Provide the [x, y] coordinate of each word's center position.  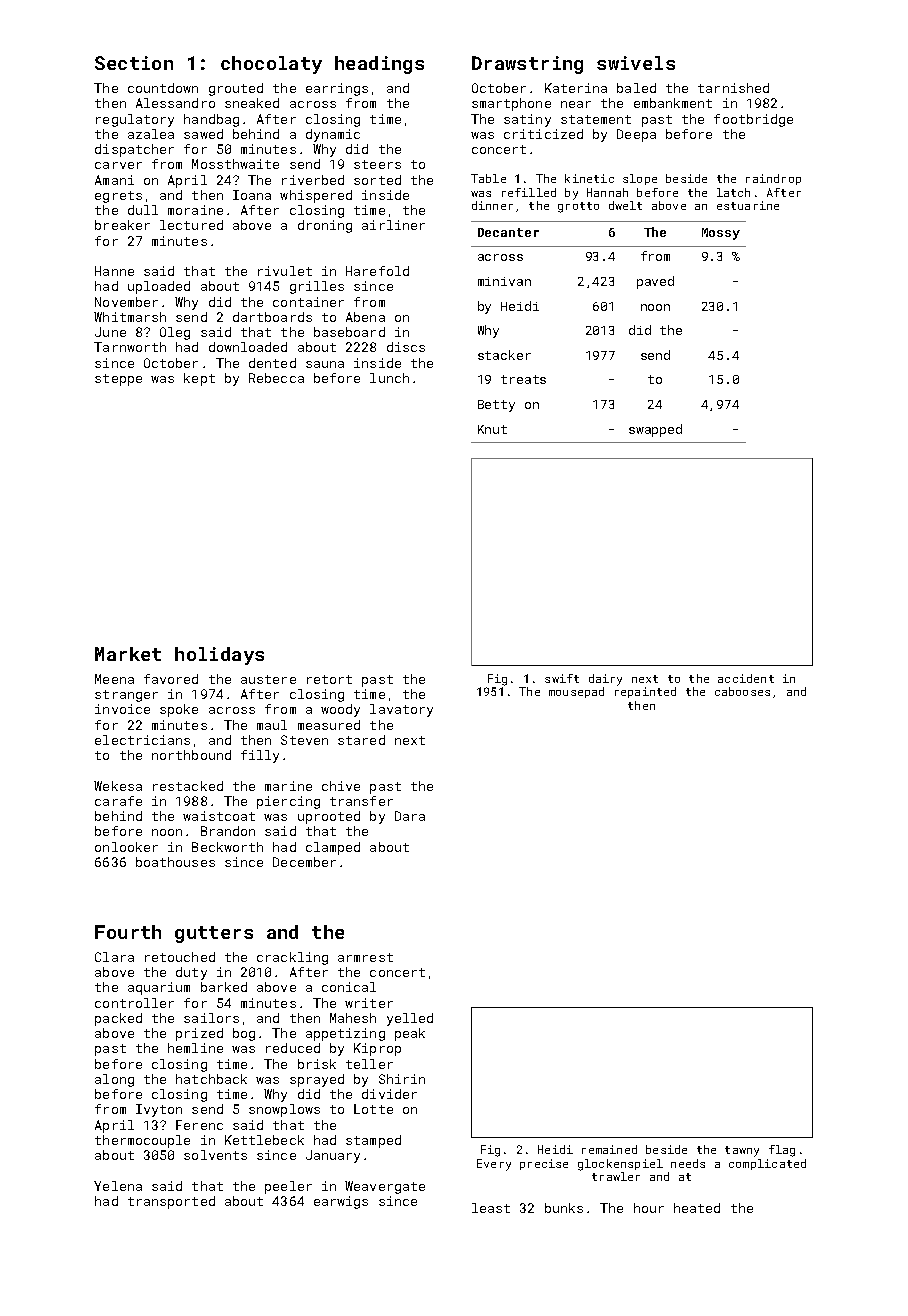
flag [782, 1151]
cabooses [742, 691]
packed [118, 1019]
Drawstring [527, 65]
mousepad [576, 692]
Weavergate [385, 1187]
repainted [645, 692]
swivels [636, 63]
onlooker [126, 847]
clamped [333, 848]
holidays [219, 656]
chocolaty [271, 65]
